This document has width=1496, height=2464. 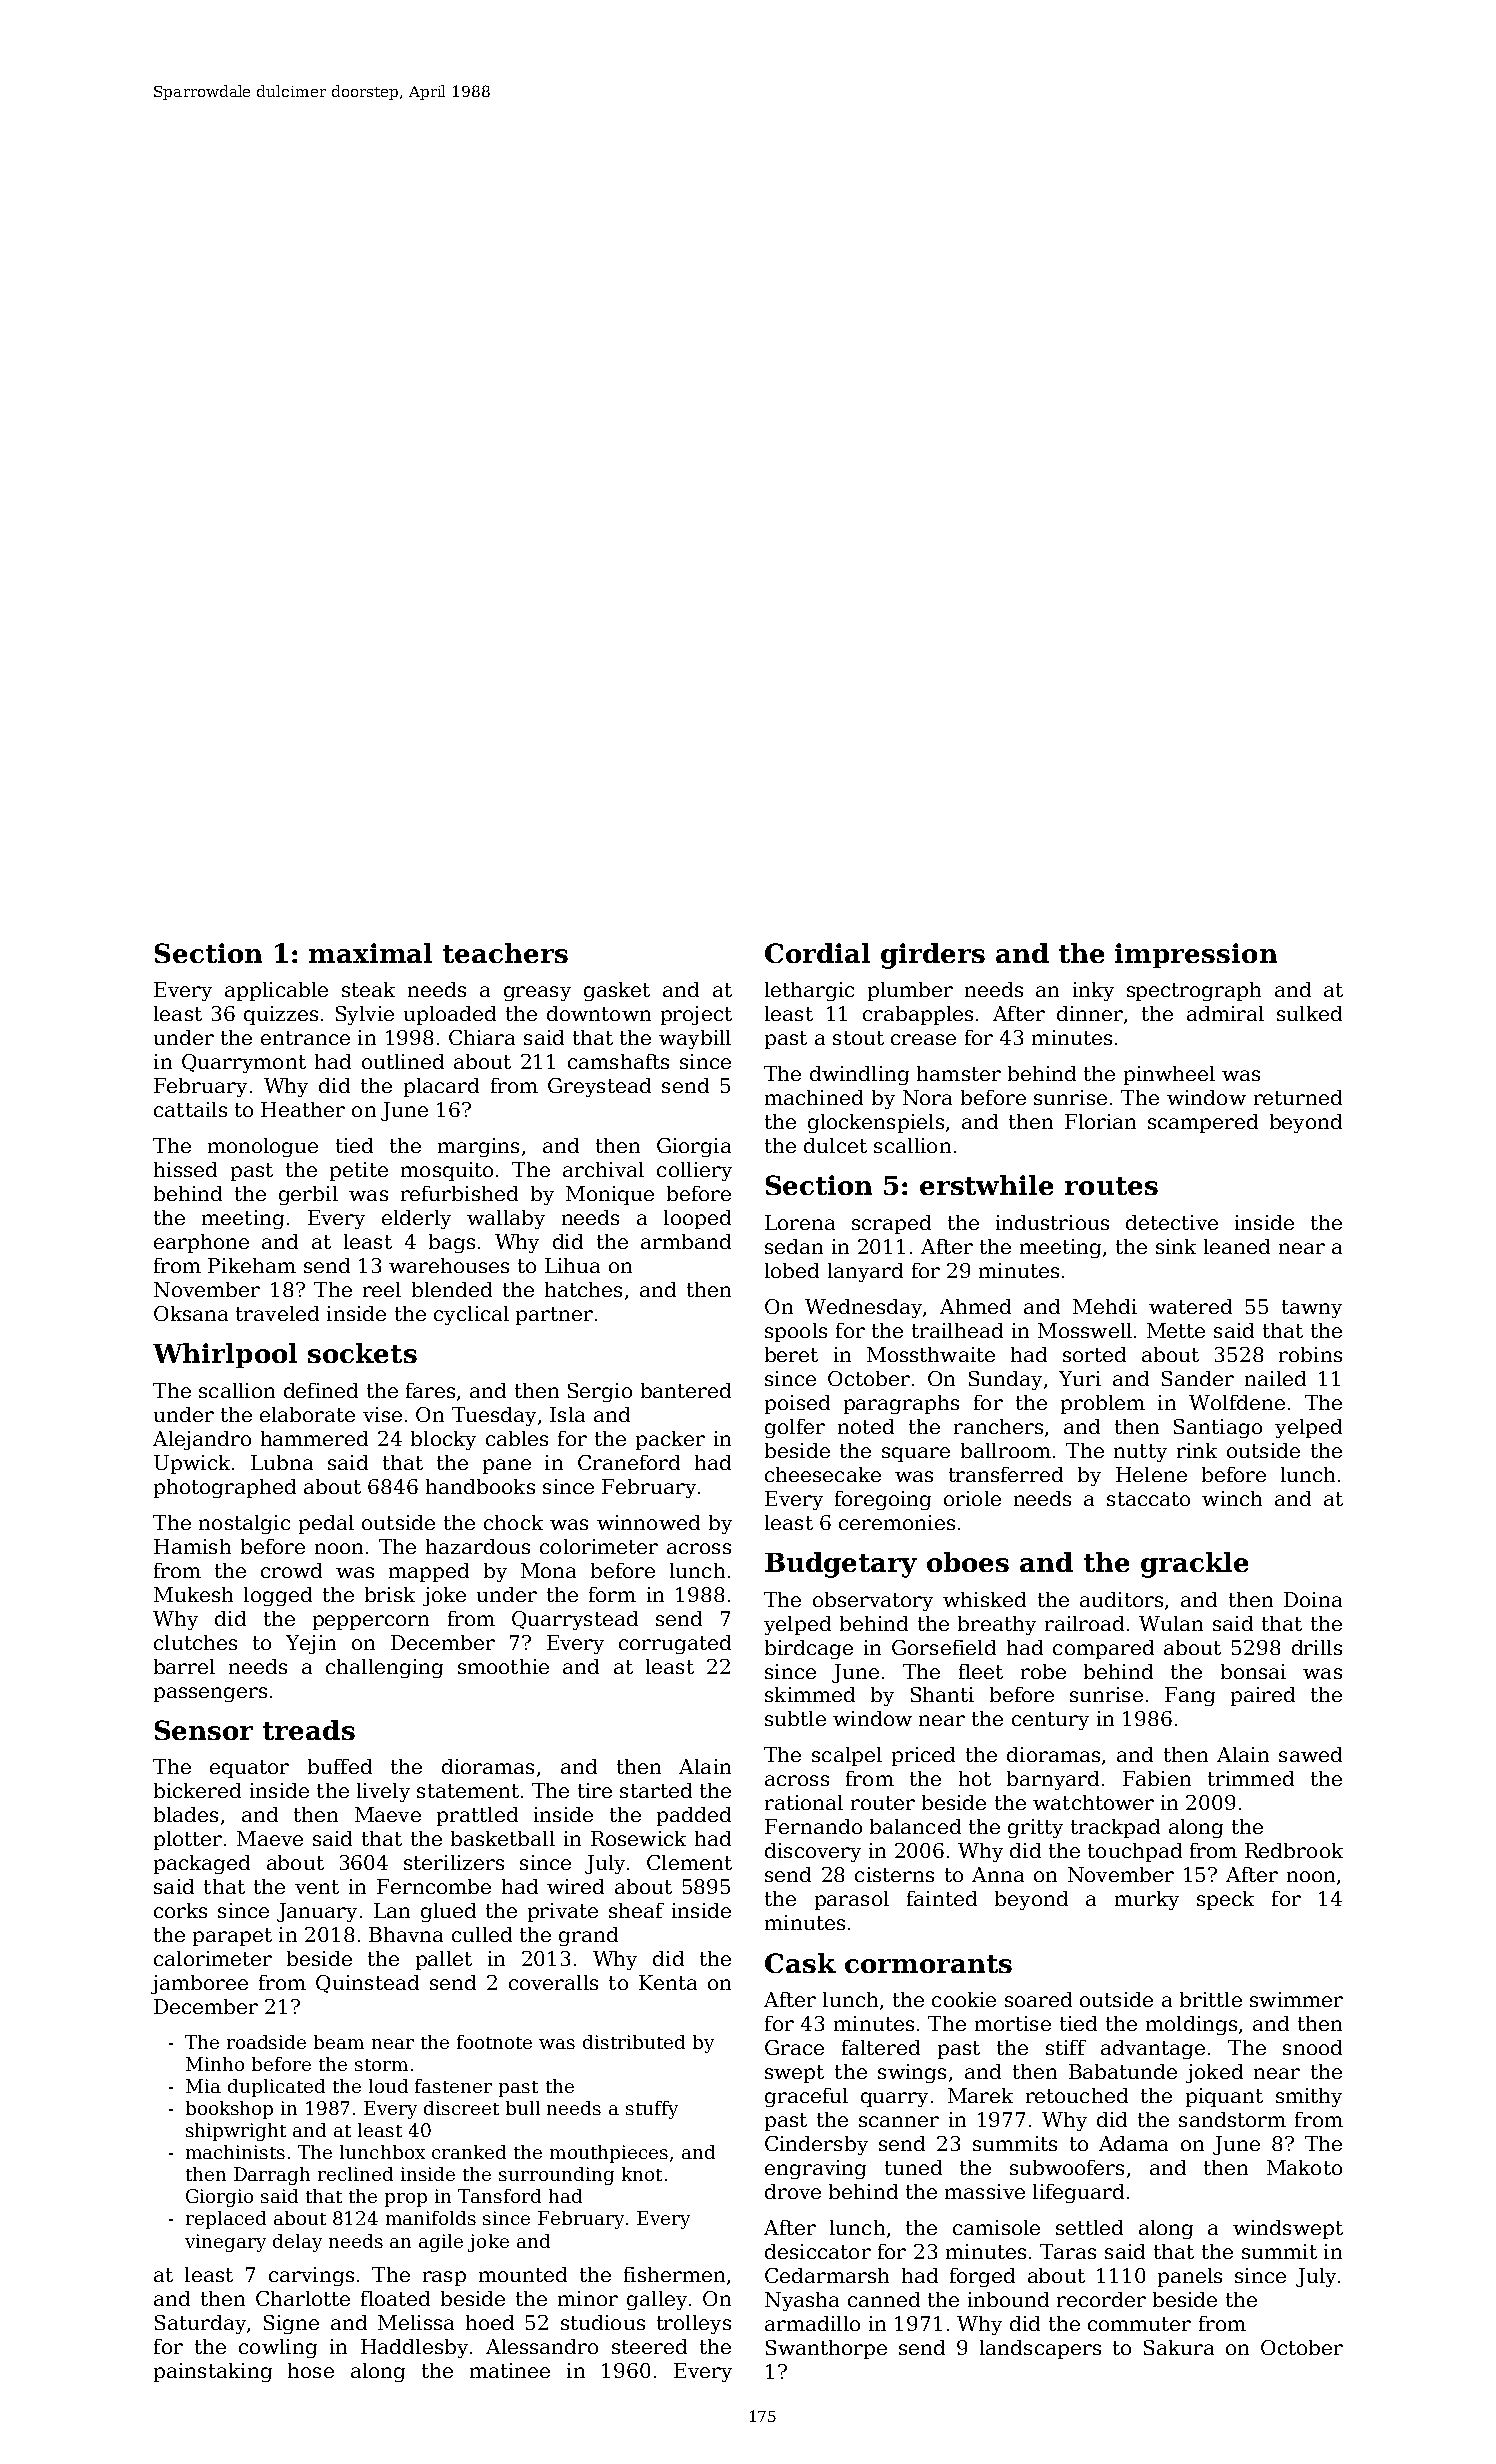 I want to click on Giorgio, so click(x=219, y=2198).
